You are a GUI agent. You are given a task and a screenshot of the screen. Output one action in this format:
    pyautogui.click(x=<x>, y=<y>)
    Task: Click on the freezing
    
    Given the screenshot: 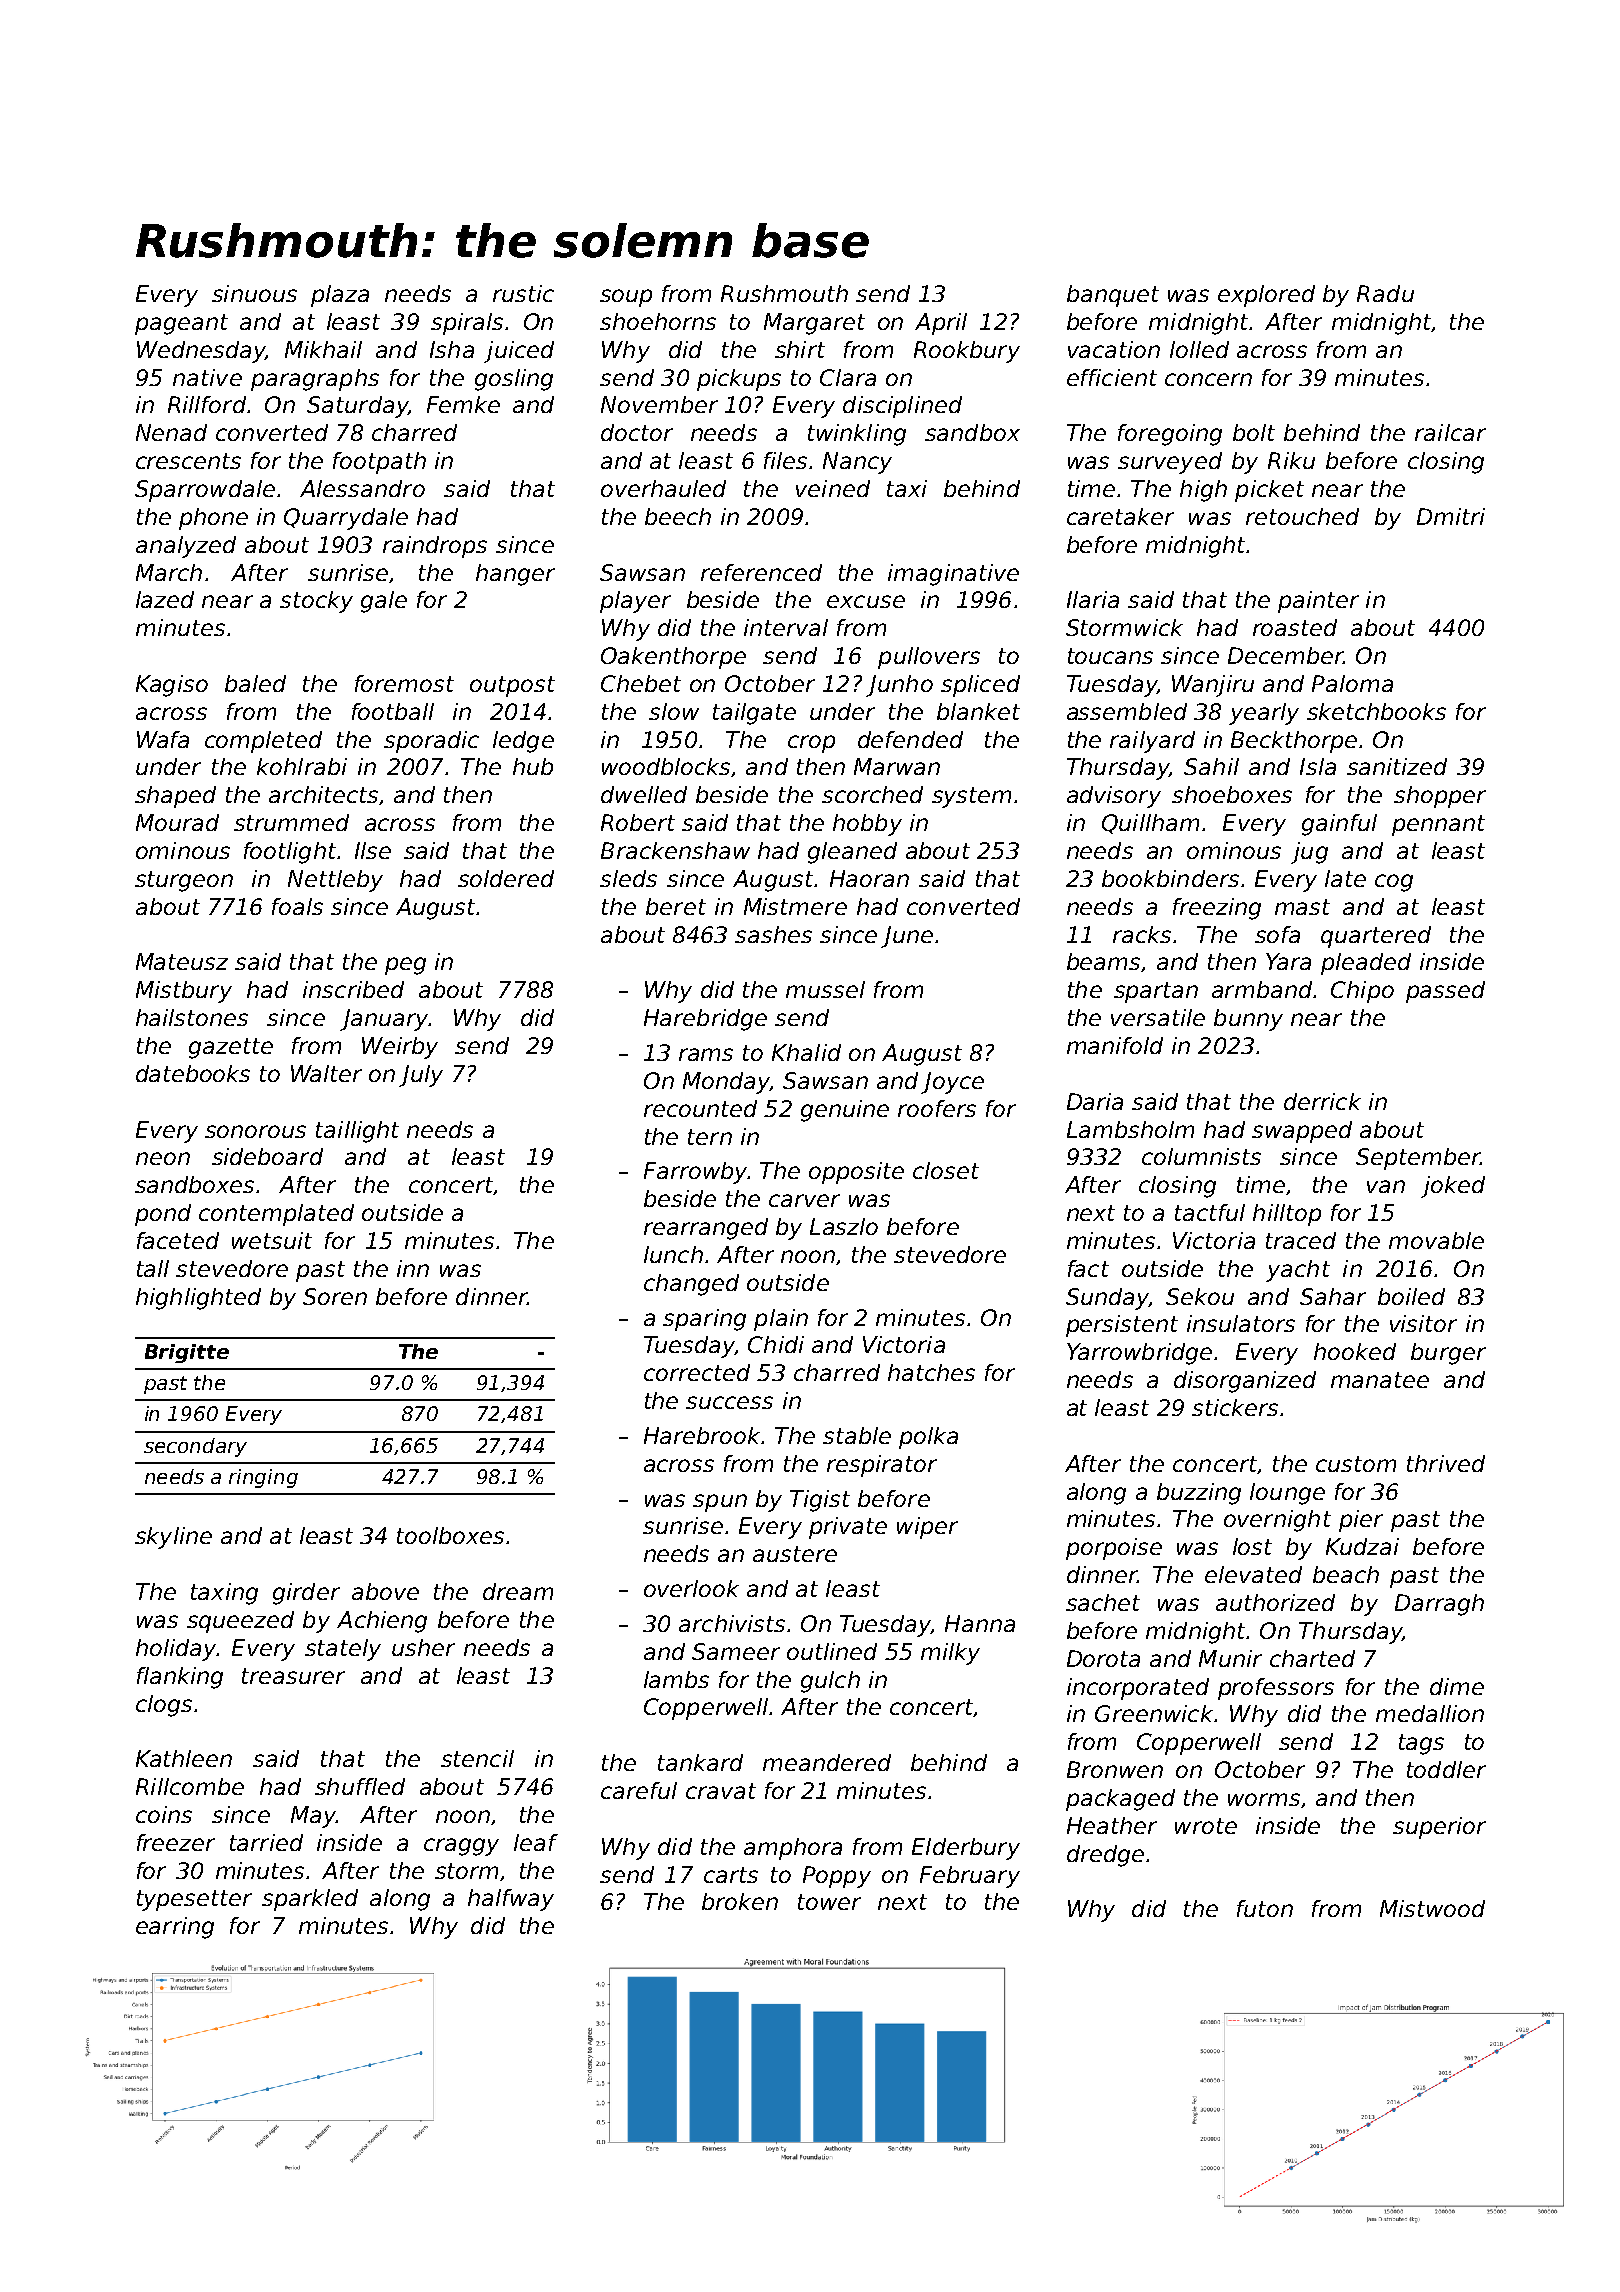 What is the action you would take?
    pyautogui.click(x=1217, y=909)
